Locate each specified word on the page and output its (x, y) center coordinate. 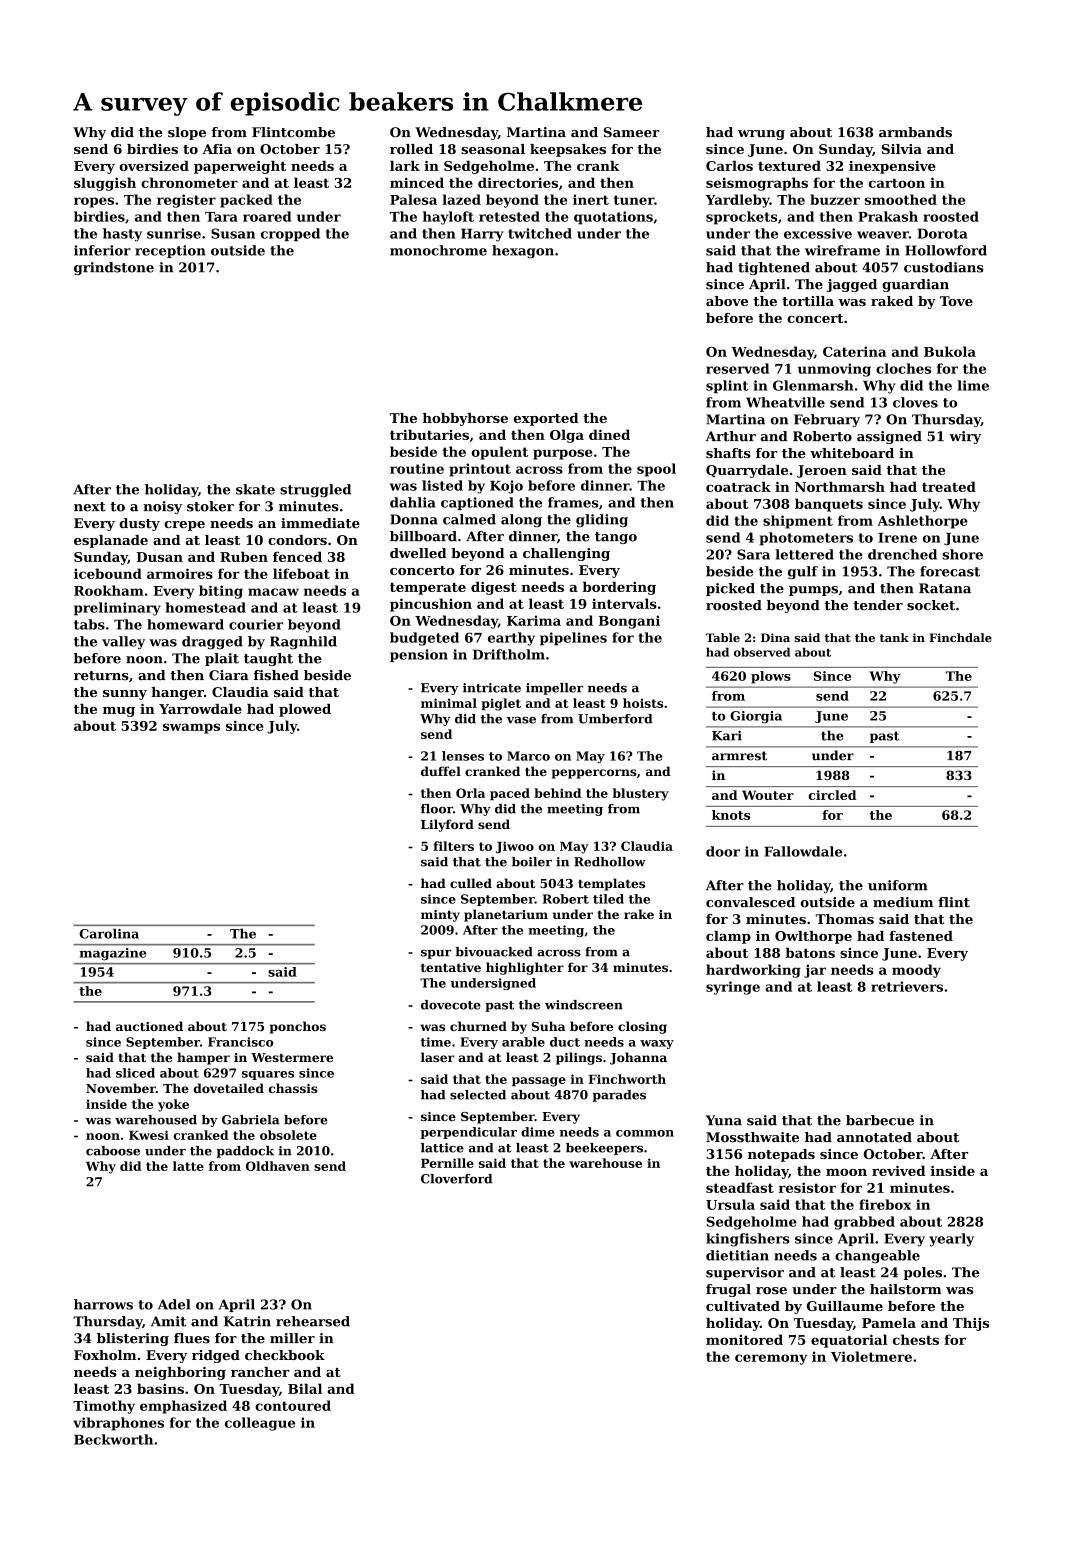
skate (255, 489)
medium (903, 902)
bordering (619, 588)
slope (187, 133)
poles (923, 1273)
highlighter (525, 968)
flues (192, 1338)
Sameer (632, 132)
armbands (915, 132)
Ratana (945, 588)
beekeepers (604, 1149)
